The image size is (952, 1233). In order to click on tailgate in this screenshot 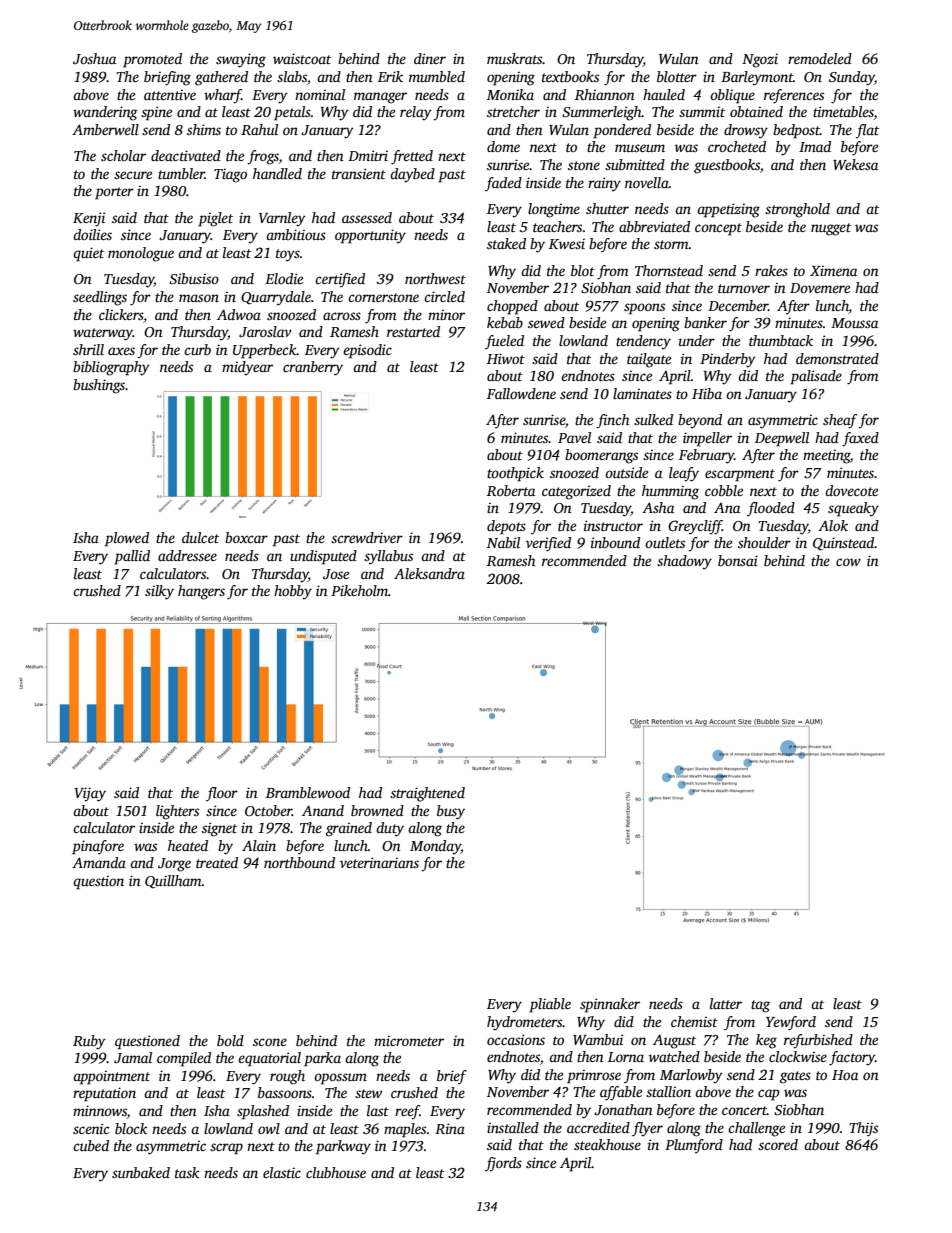, I will do `click(649, 360)`.
